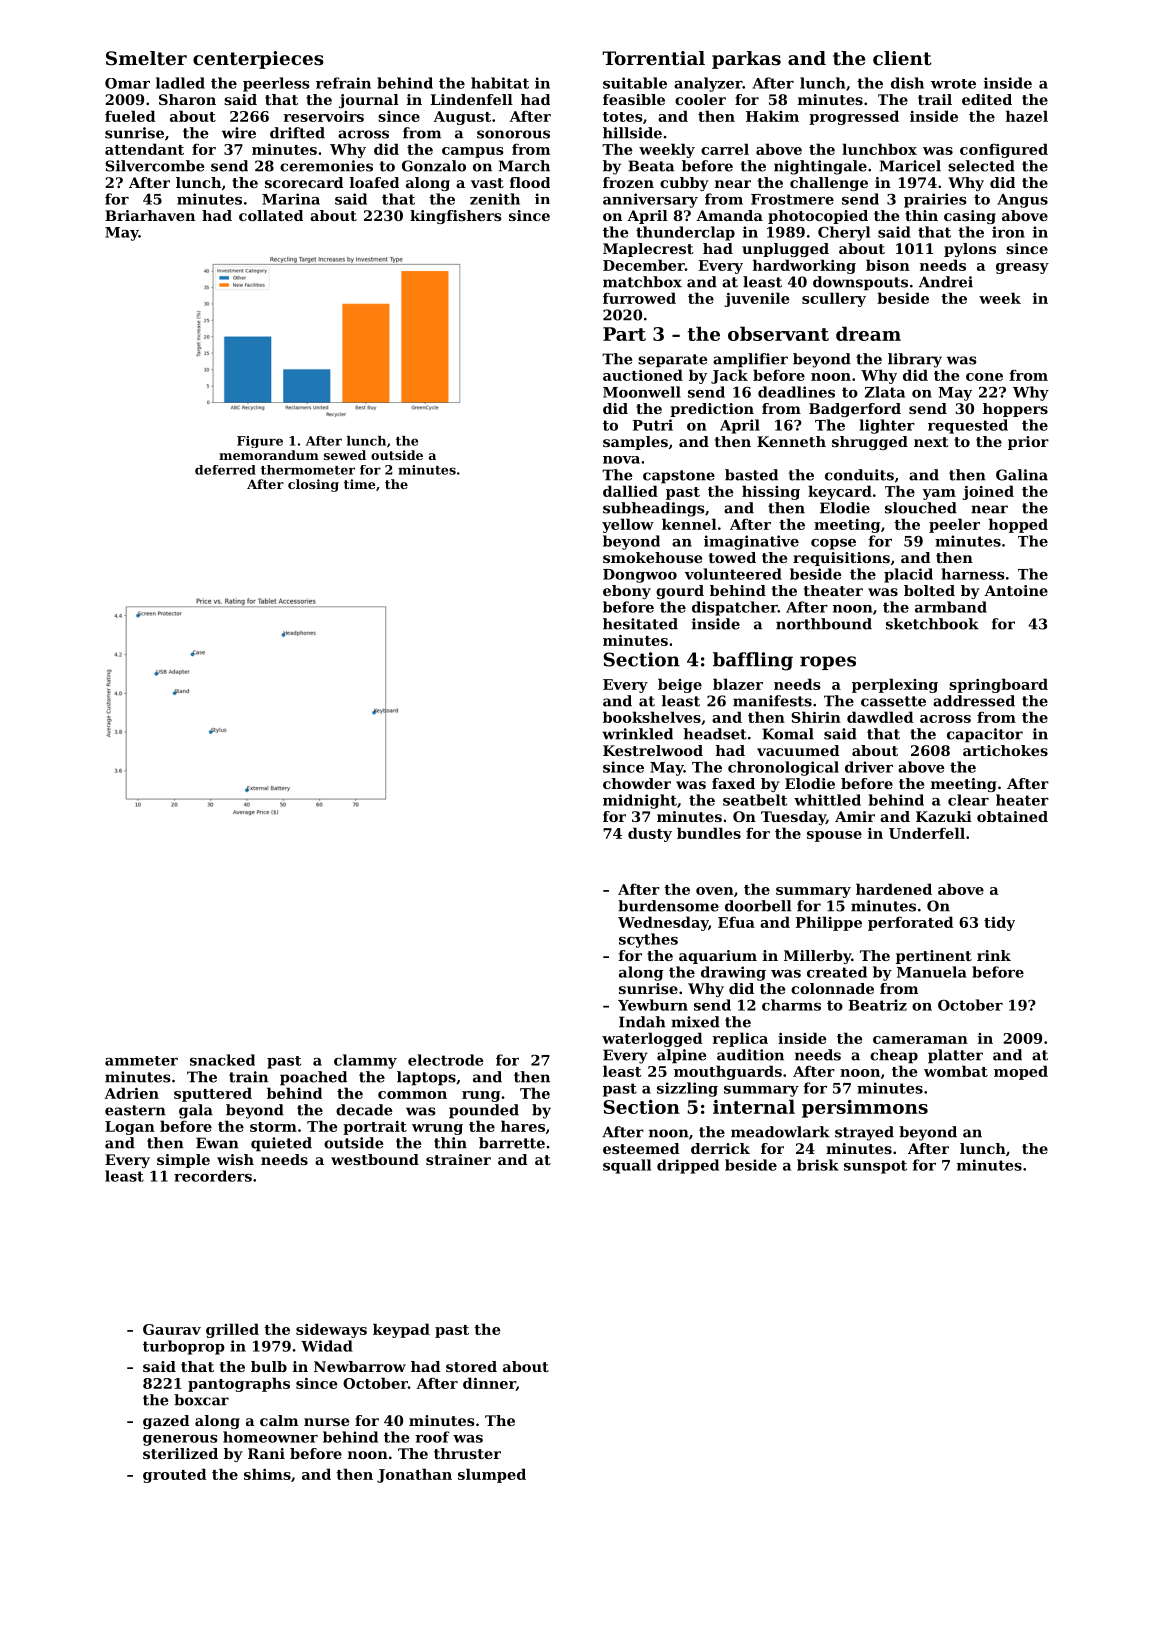 The height and width of the document is (1630, 1153). I want to click on Underfell, so click(927, 833).
